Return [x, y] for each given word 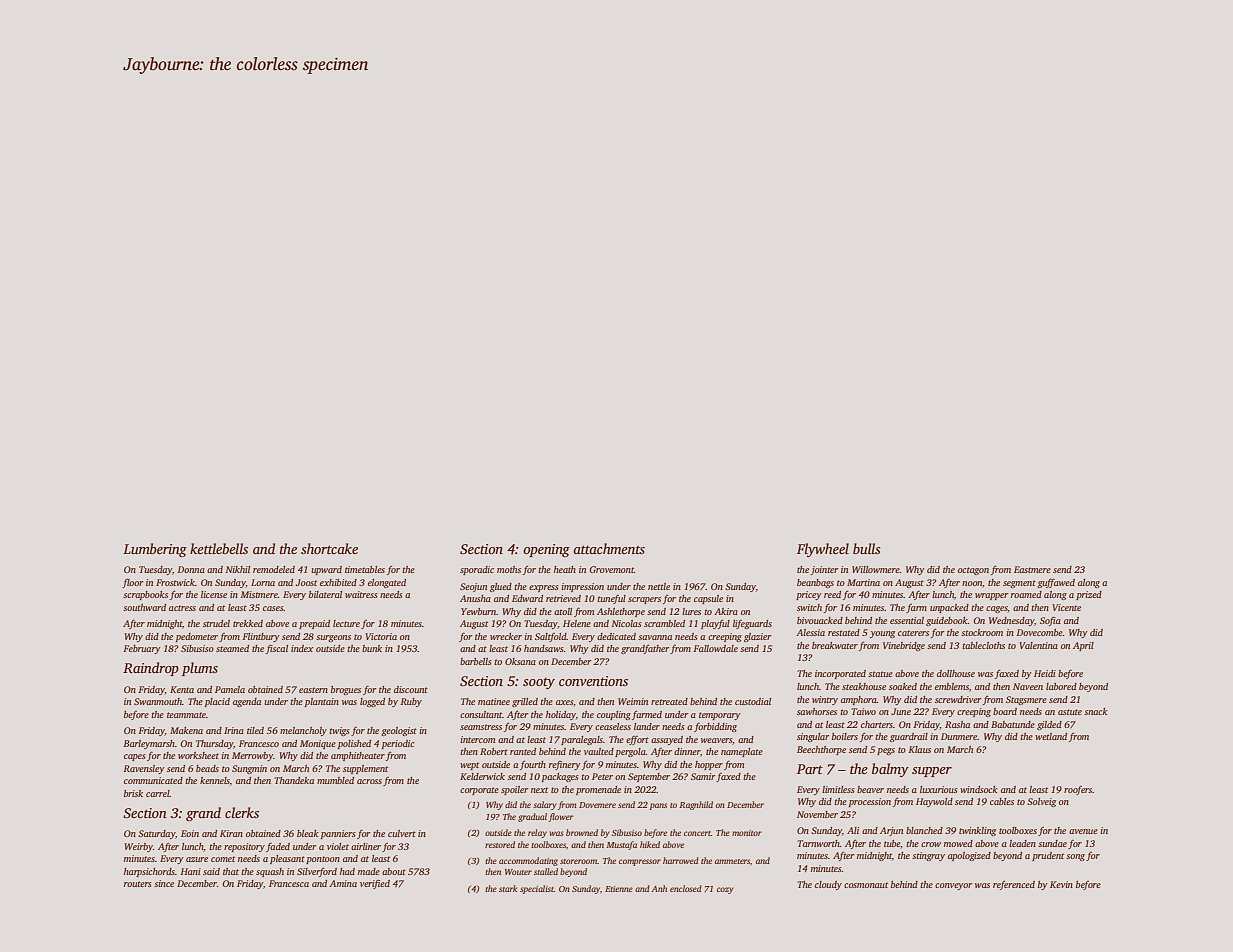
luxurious [939, 789]
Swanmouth [158, 701]
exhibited [338, 582]
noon [972, 583]
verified [375, 884]
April [1083, 646]
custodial [753, 701]
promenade [598, 790]
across [369, 781]
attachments [609, 548]
